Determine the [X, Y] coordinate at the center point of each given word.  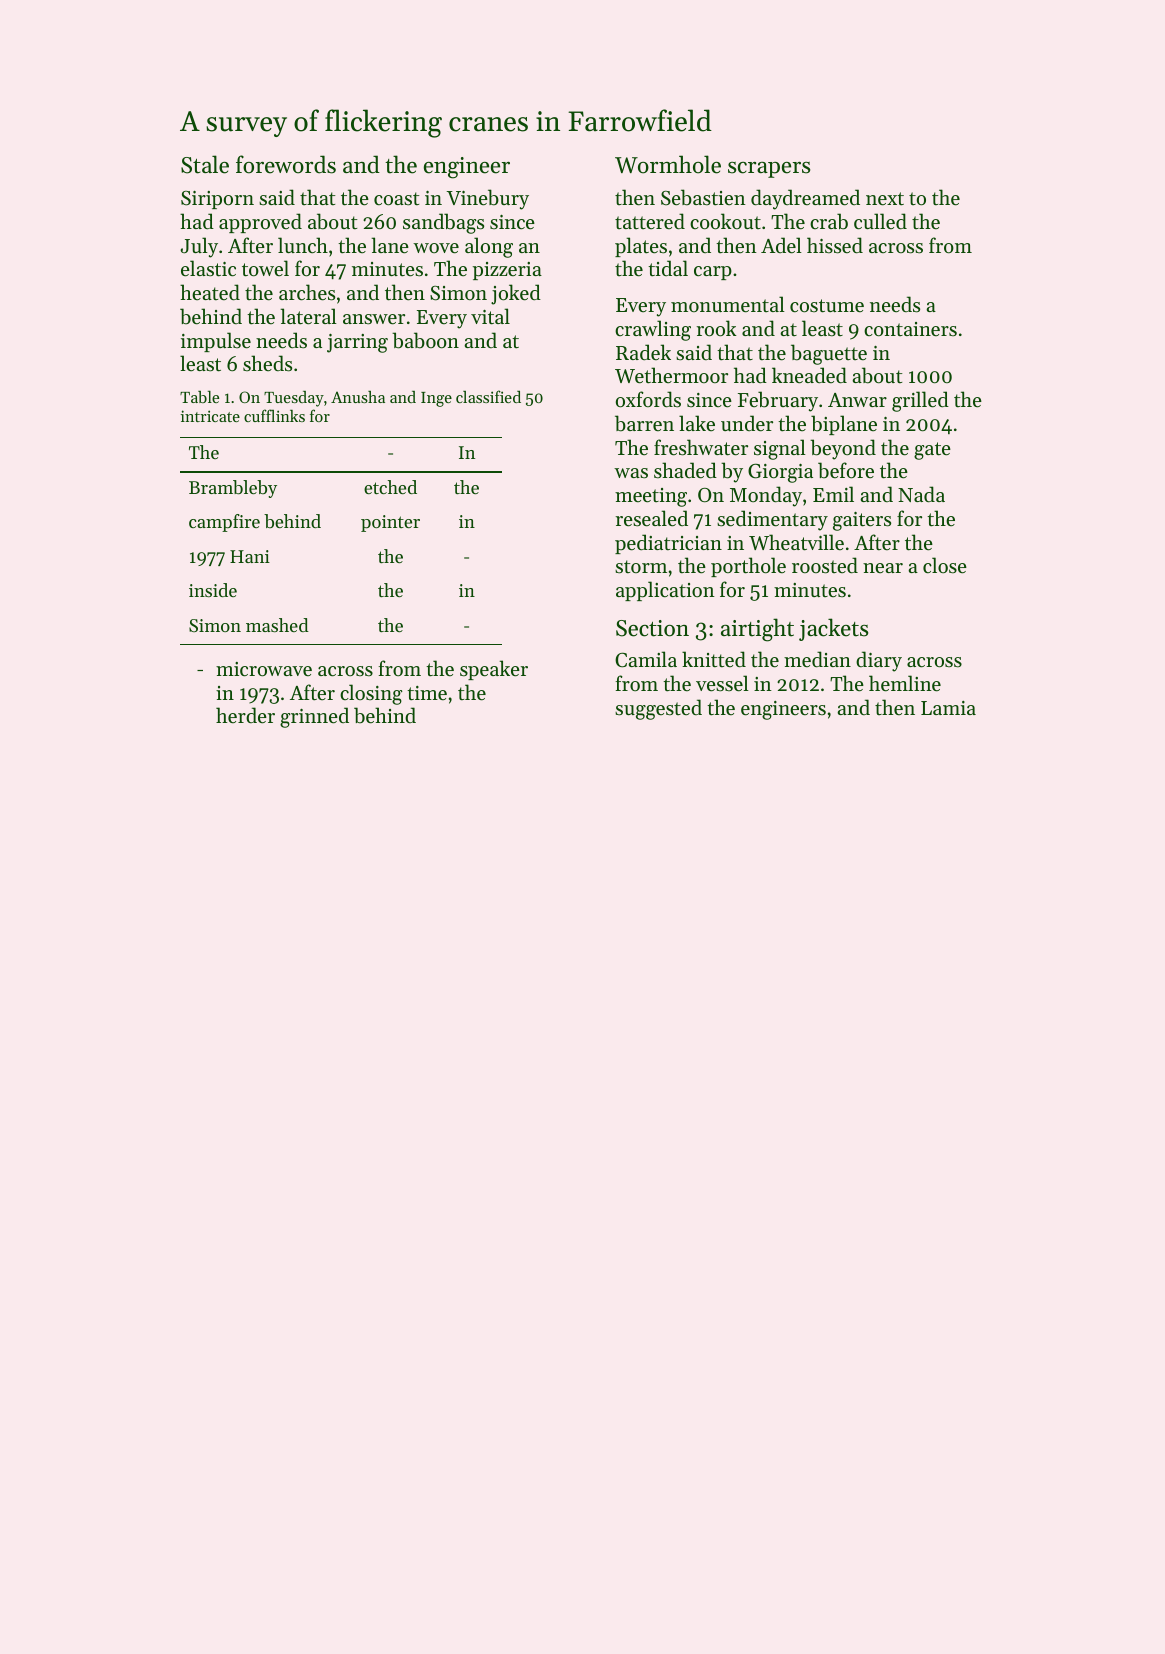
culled [880, 221]
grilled [920, 401]
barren [644, 423]
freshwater [701, 447]
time [427, 693]
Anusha [358, 397]
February [778, 401]
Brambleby [233, 489]
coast [396, 199]
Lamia [948, 708]
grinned [314, 717]
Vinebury [488, 199]
